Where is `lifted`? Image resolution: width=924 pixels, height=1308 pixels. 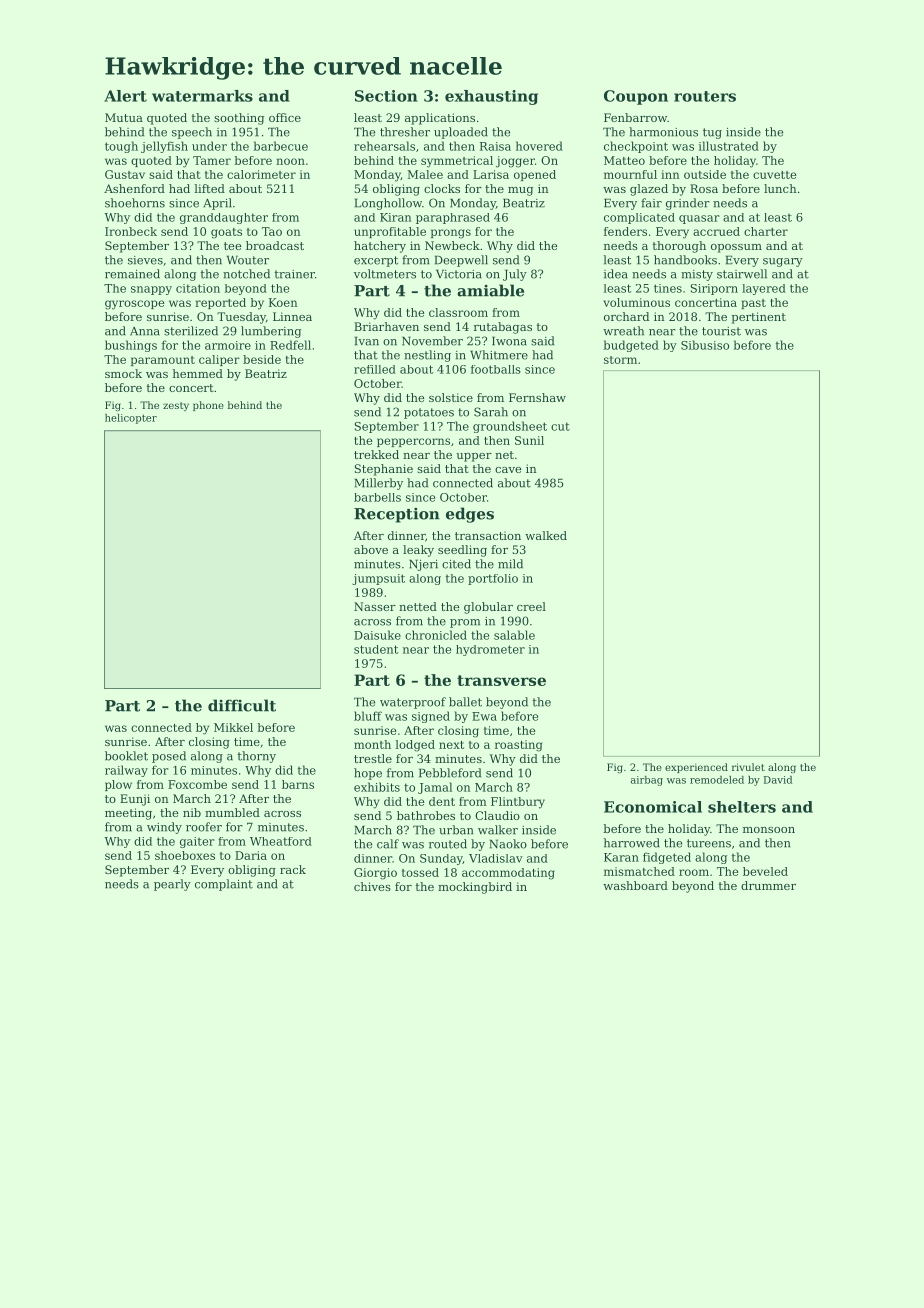 lifted is located at coordinates (209, 188).
